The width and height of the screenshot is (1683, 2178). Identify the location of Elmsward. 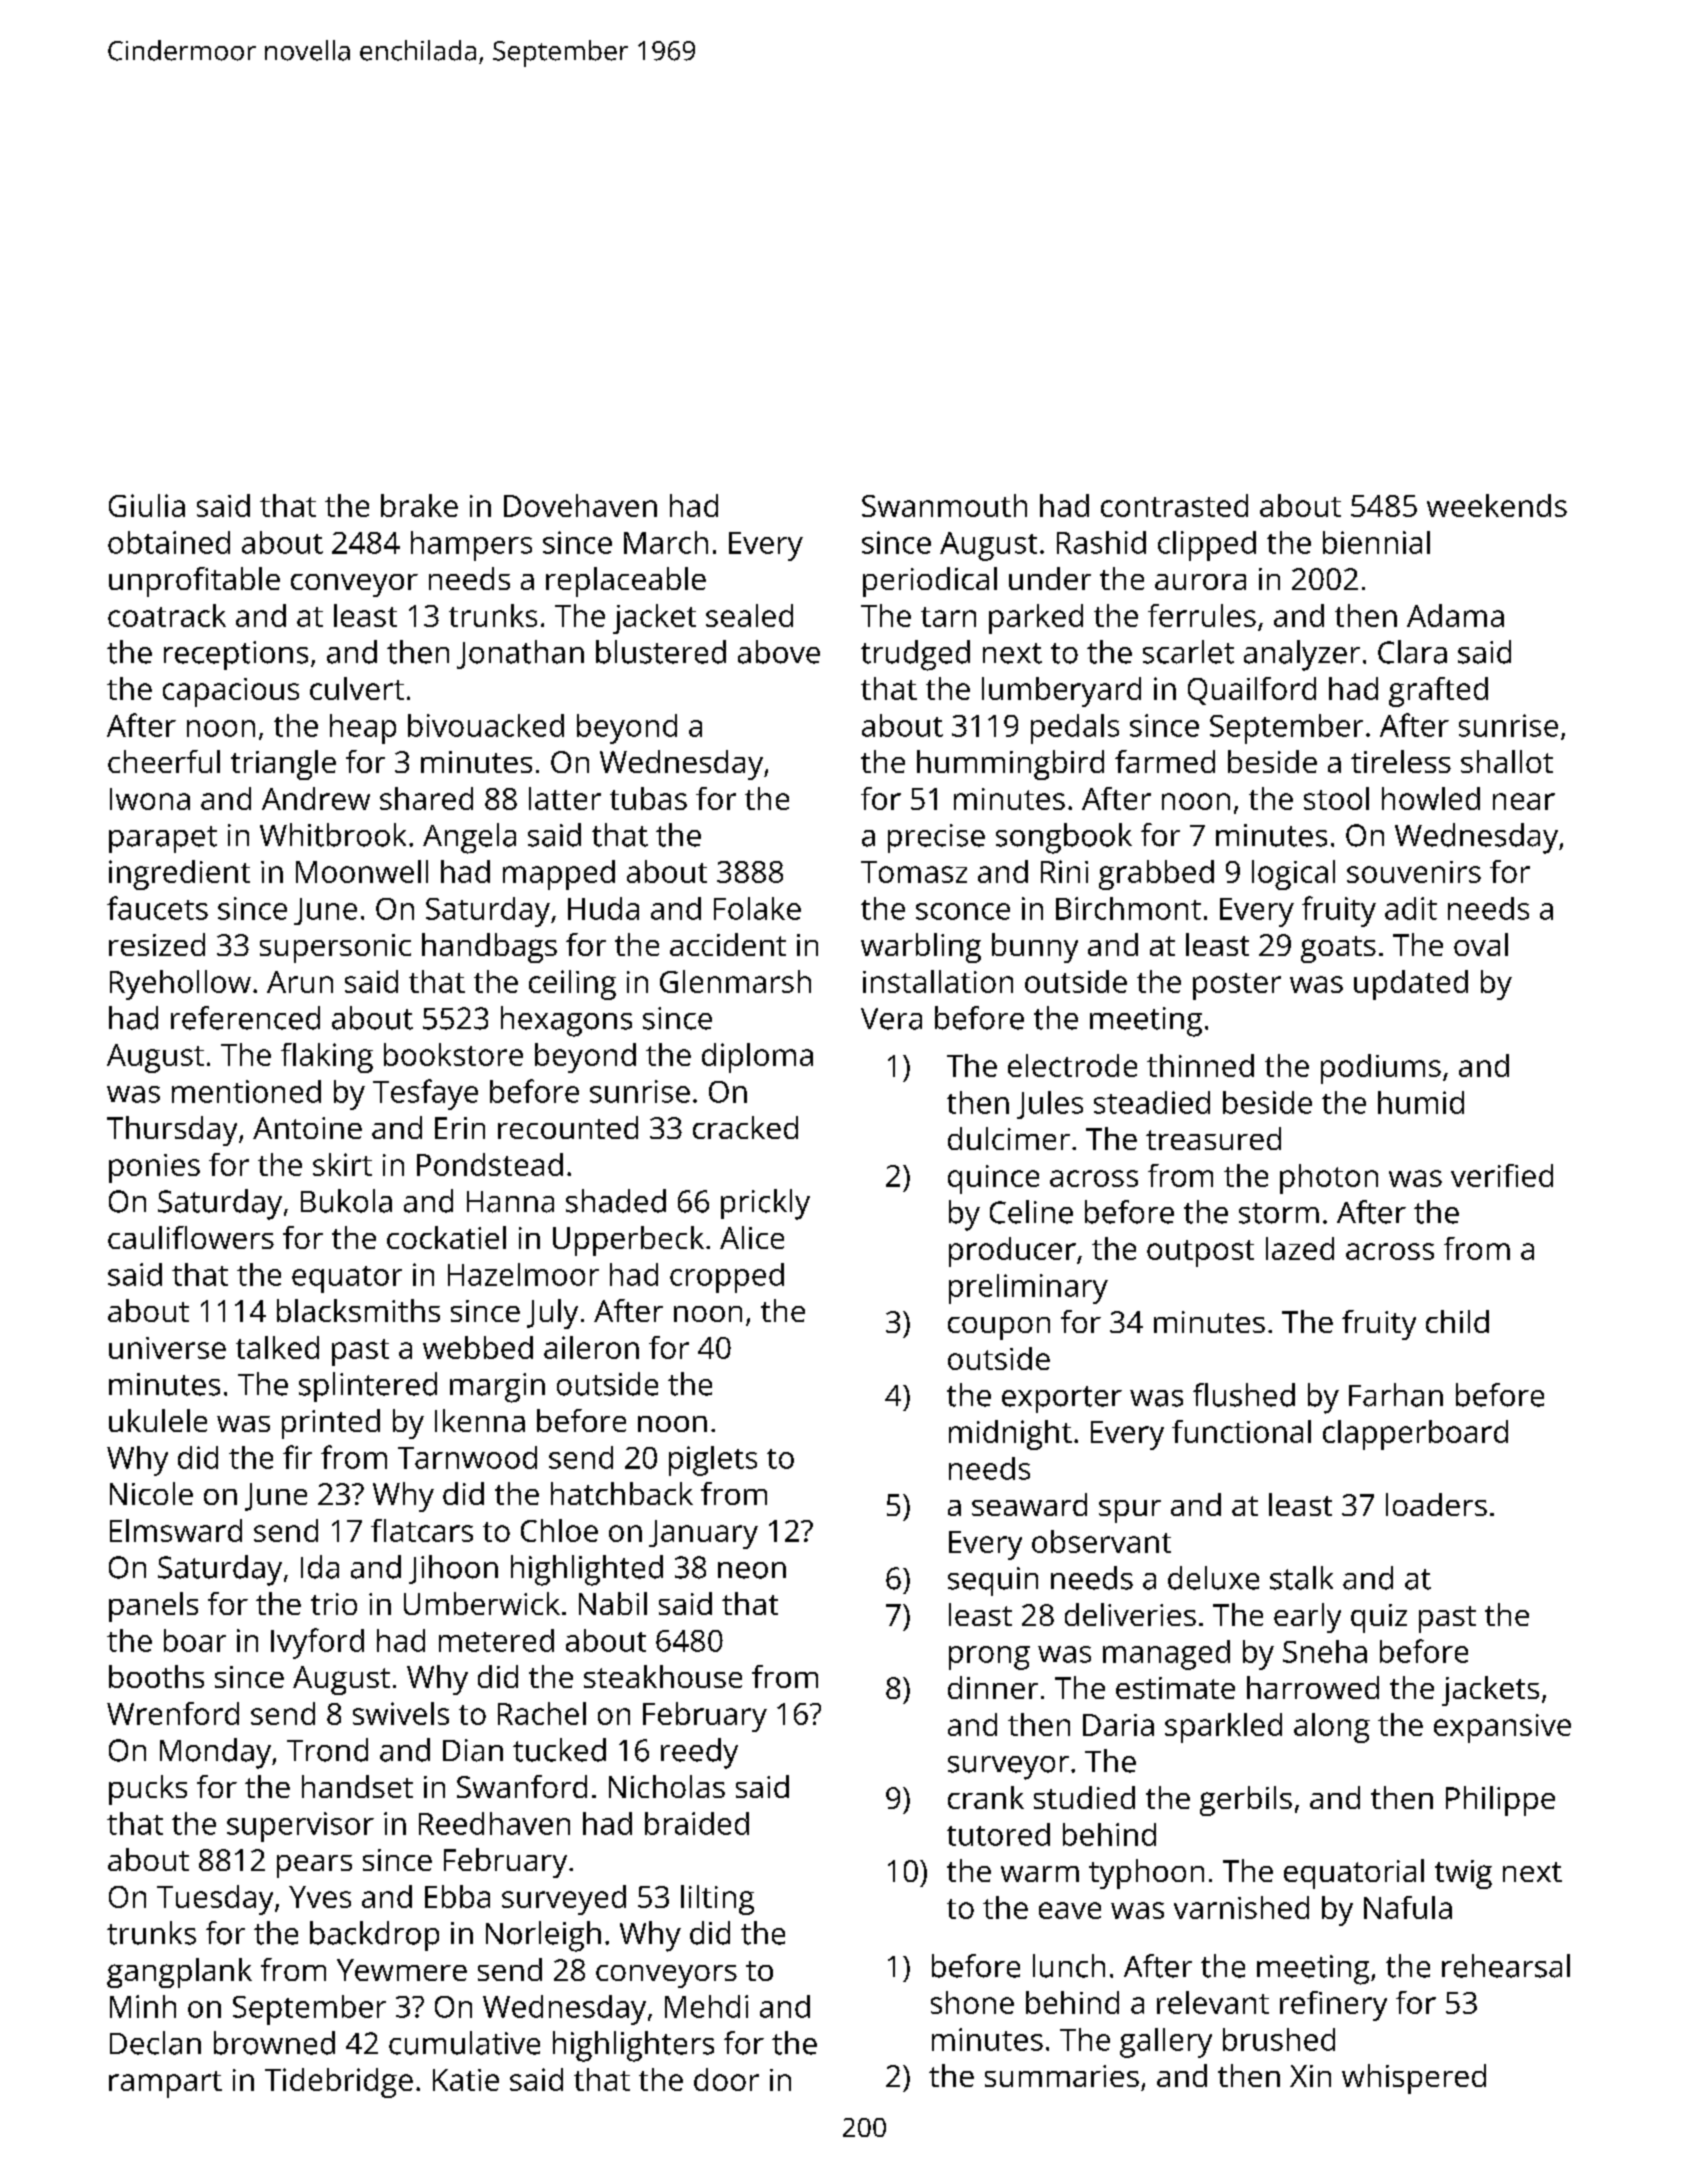
(176, 1530).
